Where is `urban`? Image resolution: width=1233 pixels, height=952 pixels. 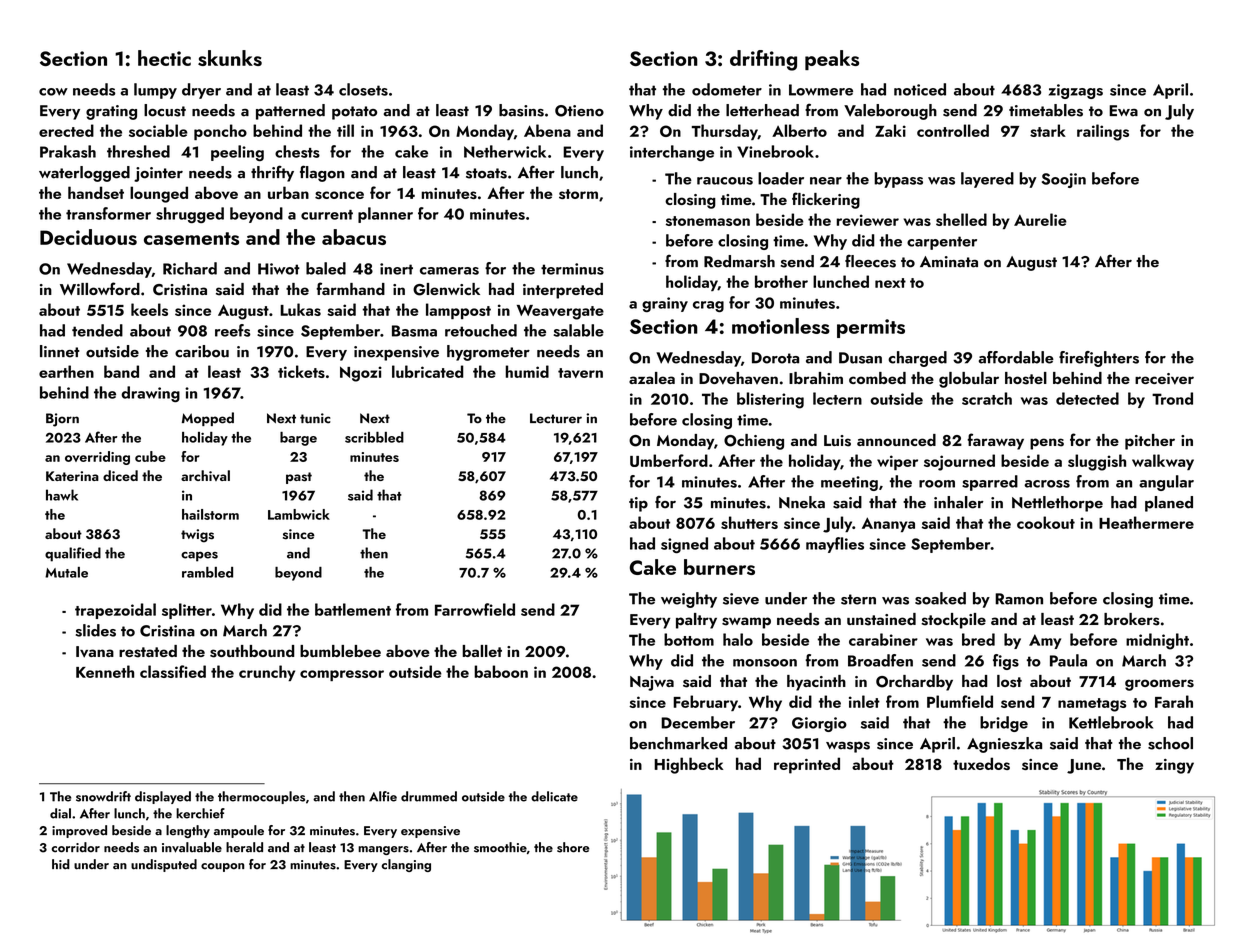 urban is located at coordinates (288, 192).
